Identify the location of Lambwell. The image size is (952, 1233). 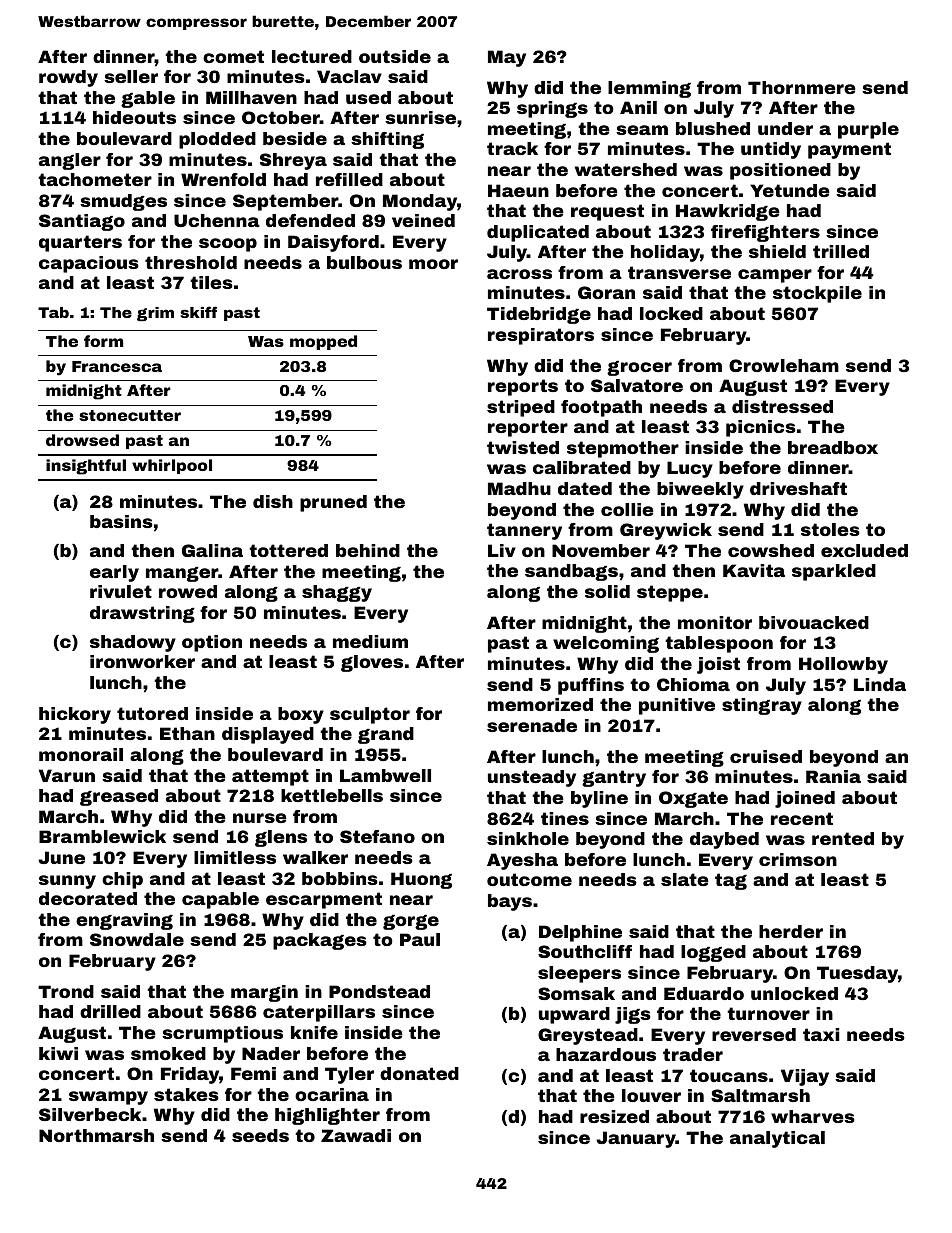
(385, 775).
